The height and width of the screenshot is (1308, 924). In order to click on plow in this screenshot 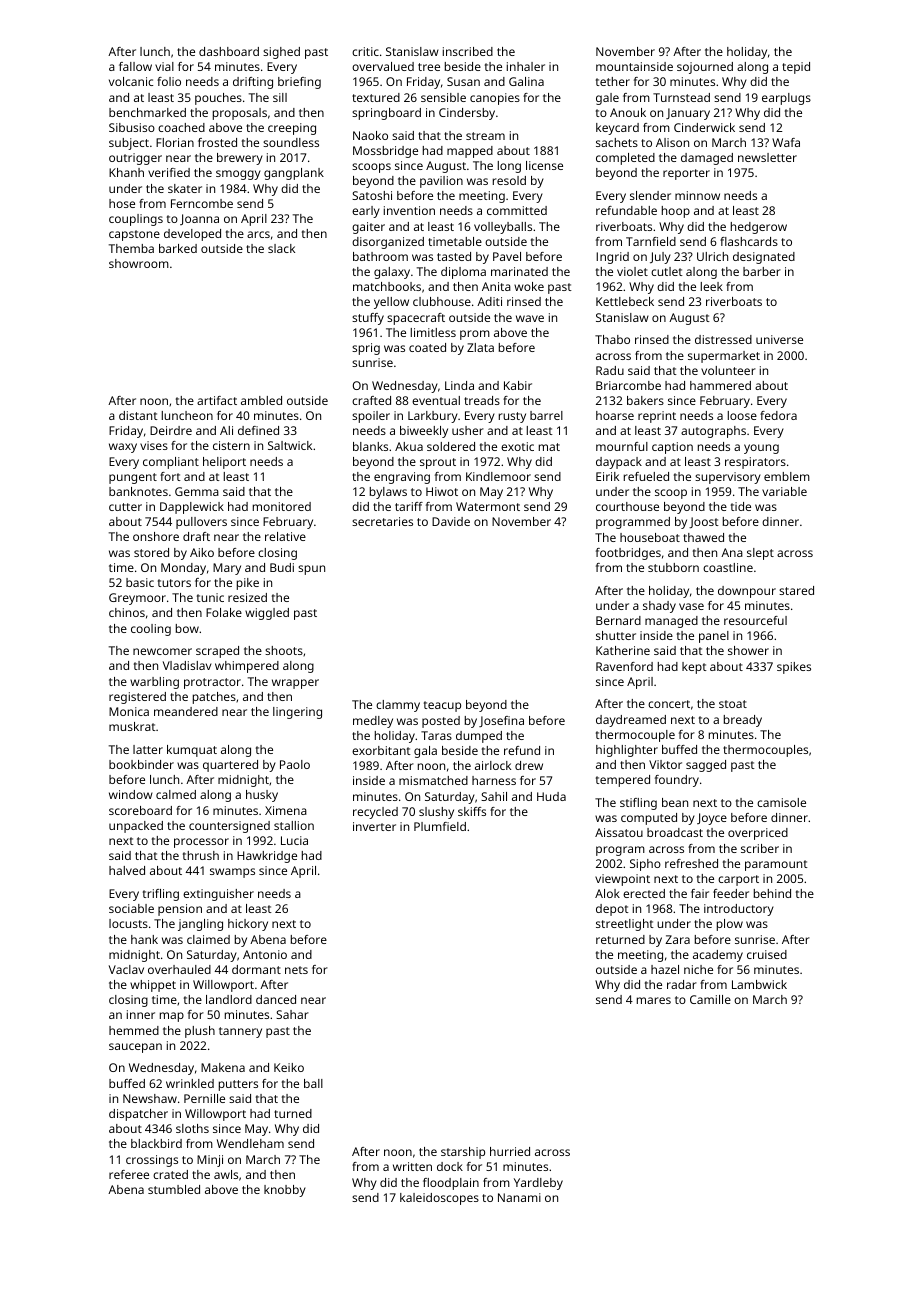, I will do `click(730, 925)`.
